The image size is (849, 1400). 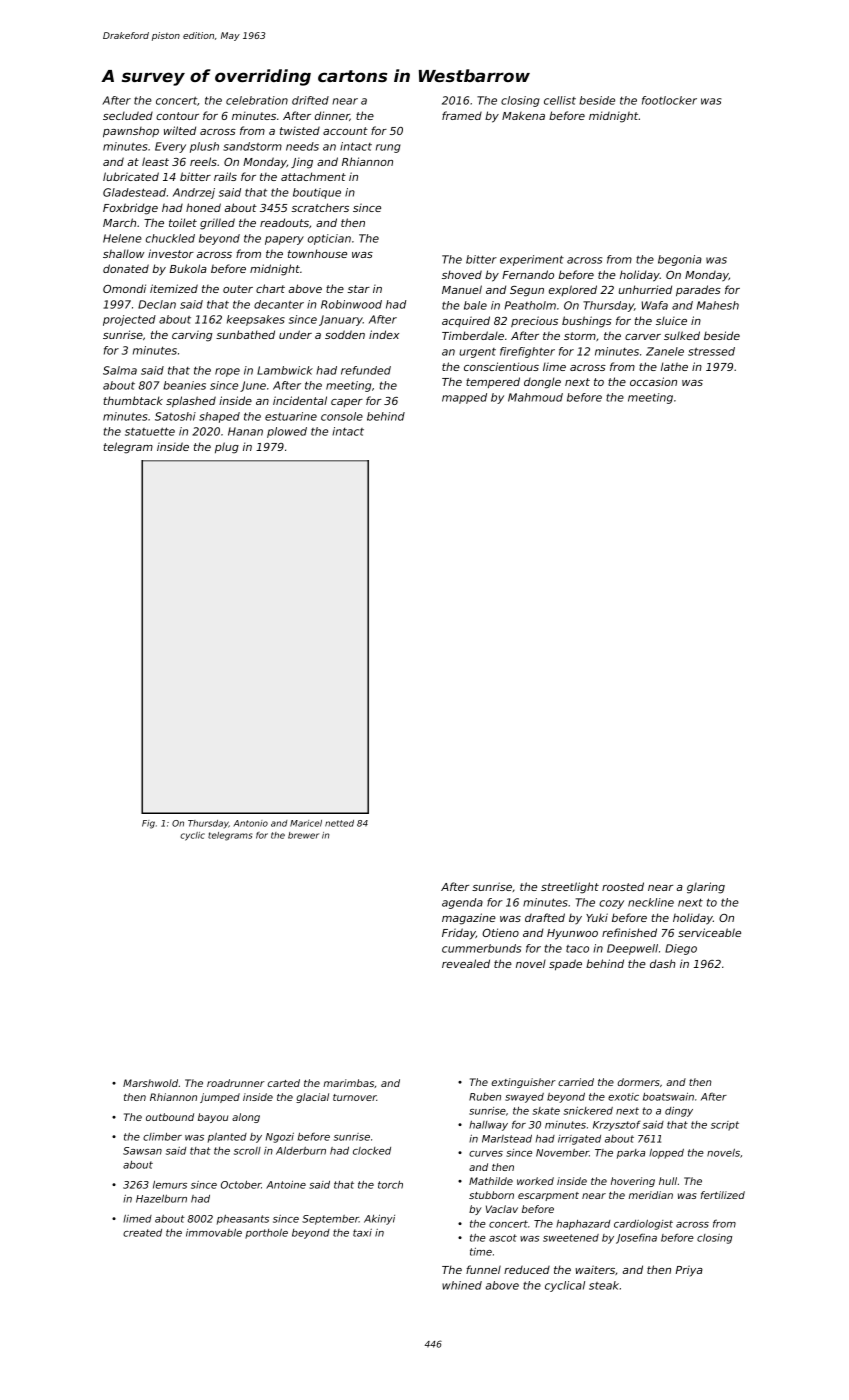 What do you see at coordinates (562, 1153) in the screenshot?
I see `November` at bounding box center [562, 1153].
